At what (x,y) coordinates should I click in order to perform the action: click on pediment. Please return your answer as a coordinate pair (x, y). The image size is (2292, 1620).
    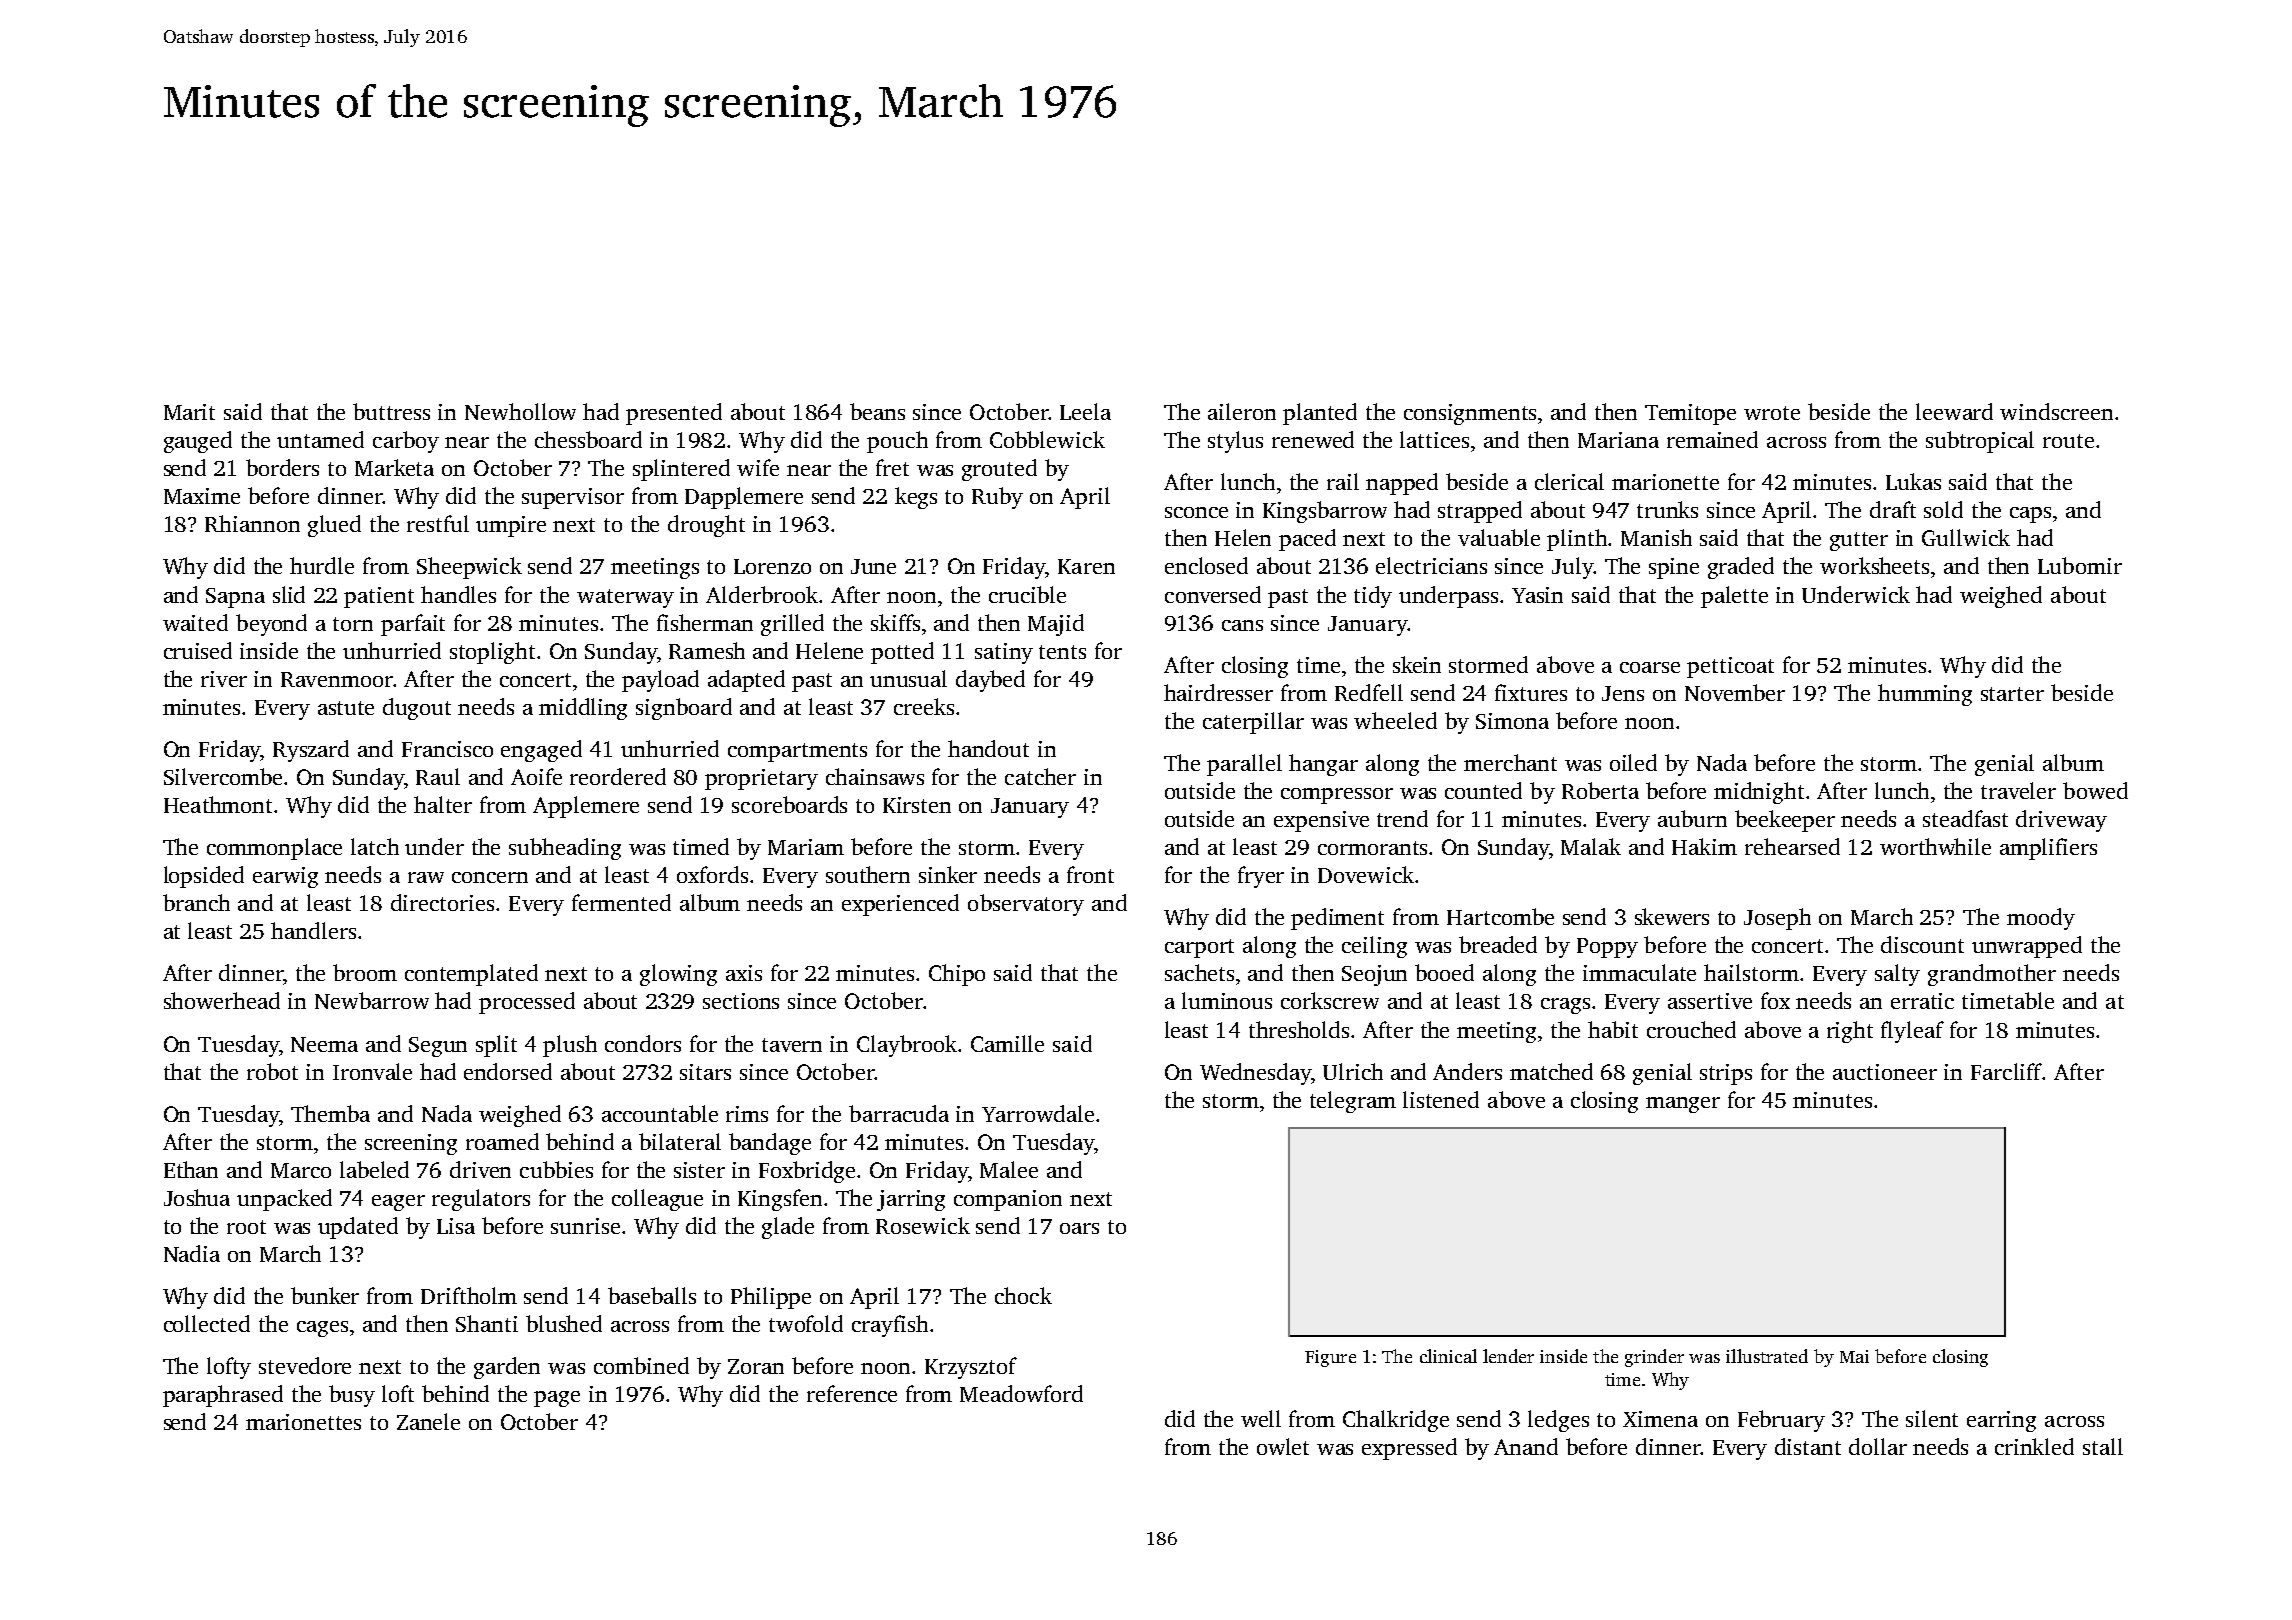
    Looking at the image, I should click on (1337, 919).
